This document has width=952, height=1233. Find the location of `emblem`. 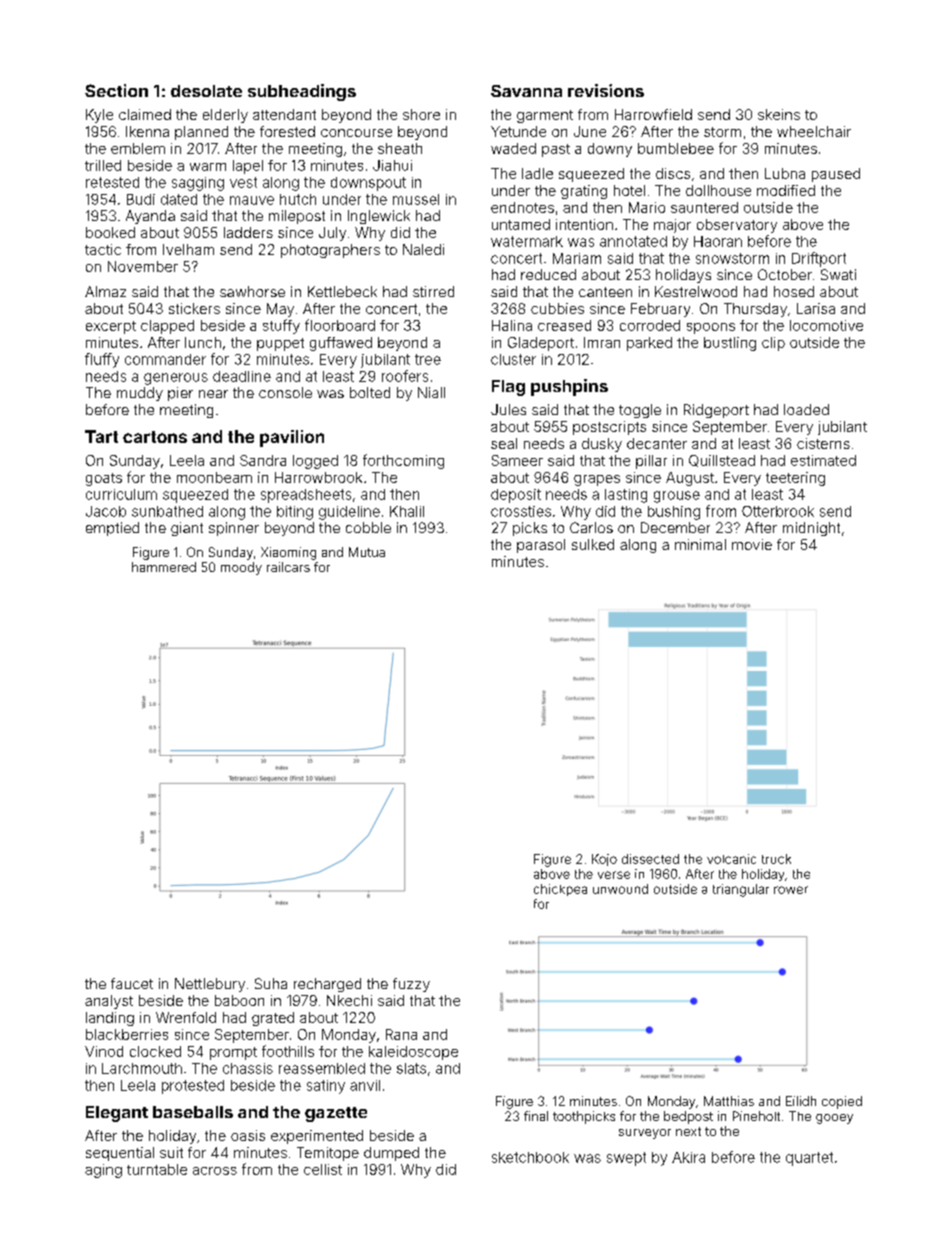

emblem is located at coordinates (138, 148).
